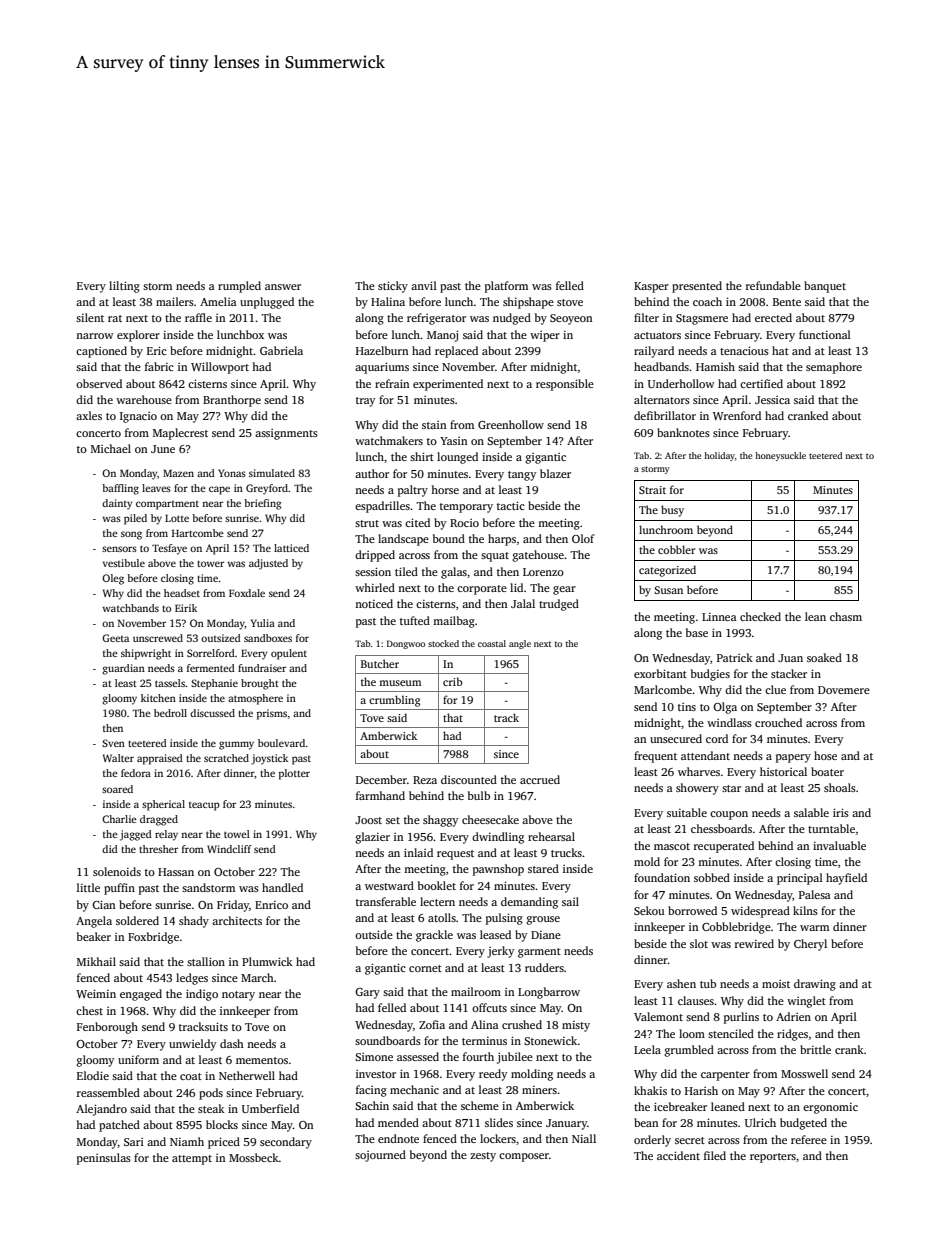  Describe the element at coordinates (108, 1092) in the screenshot. I see `reassembled` at that location.
